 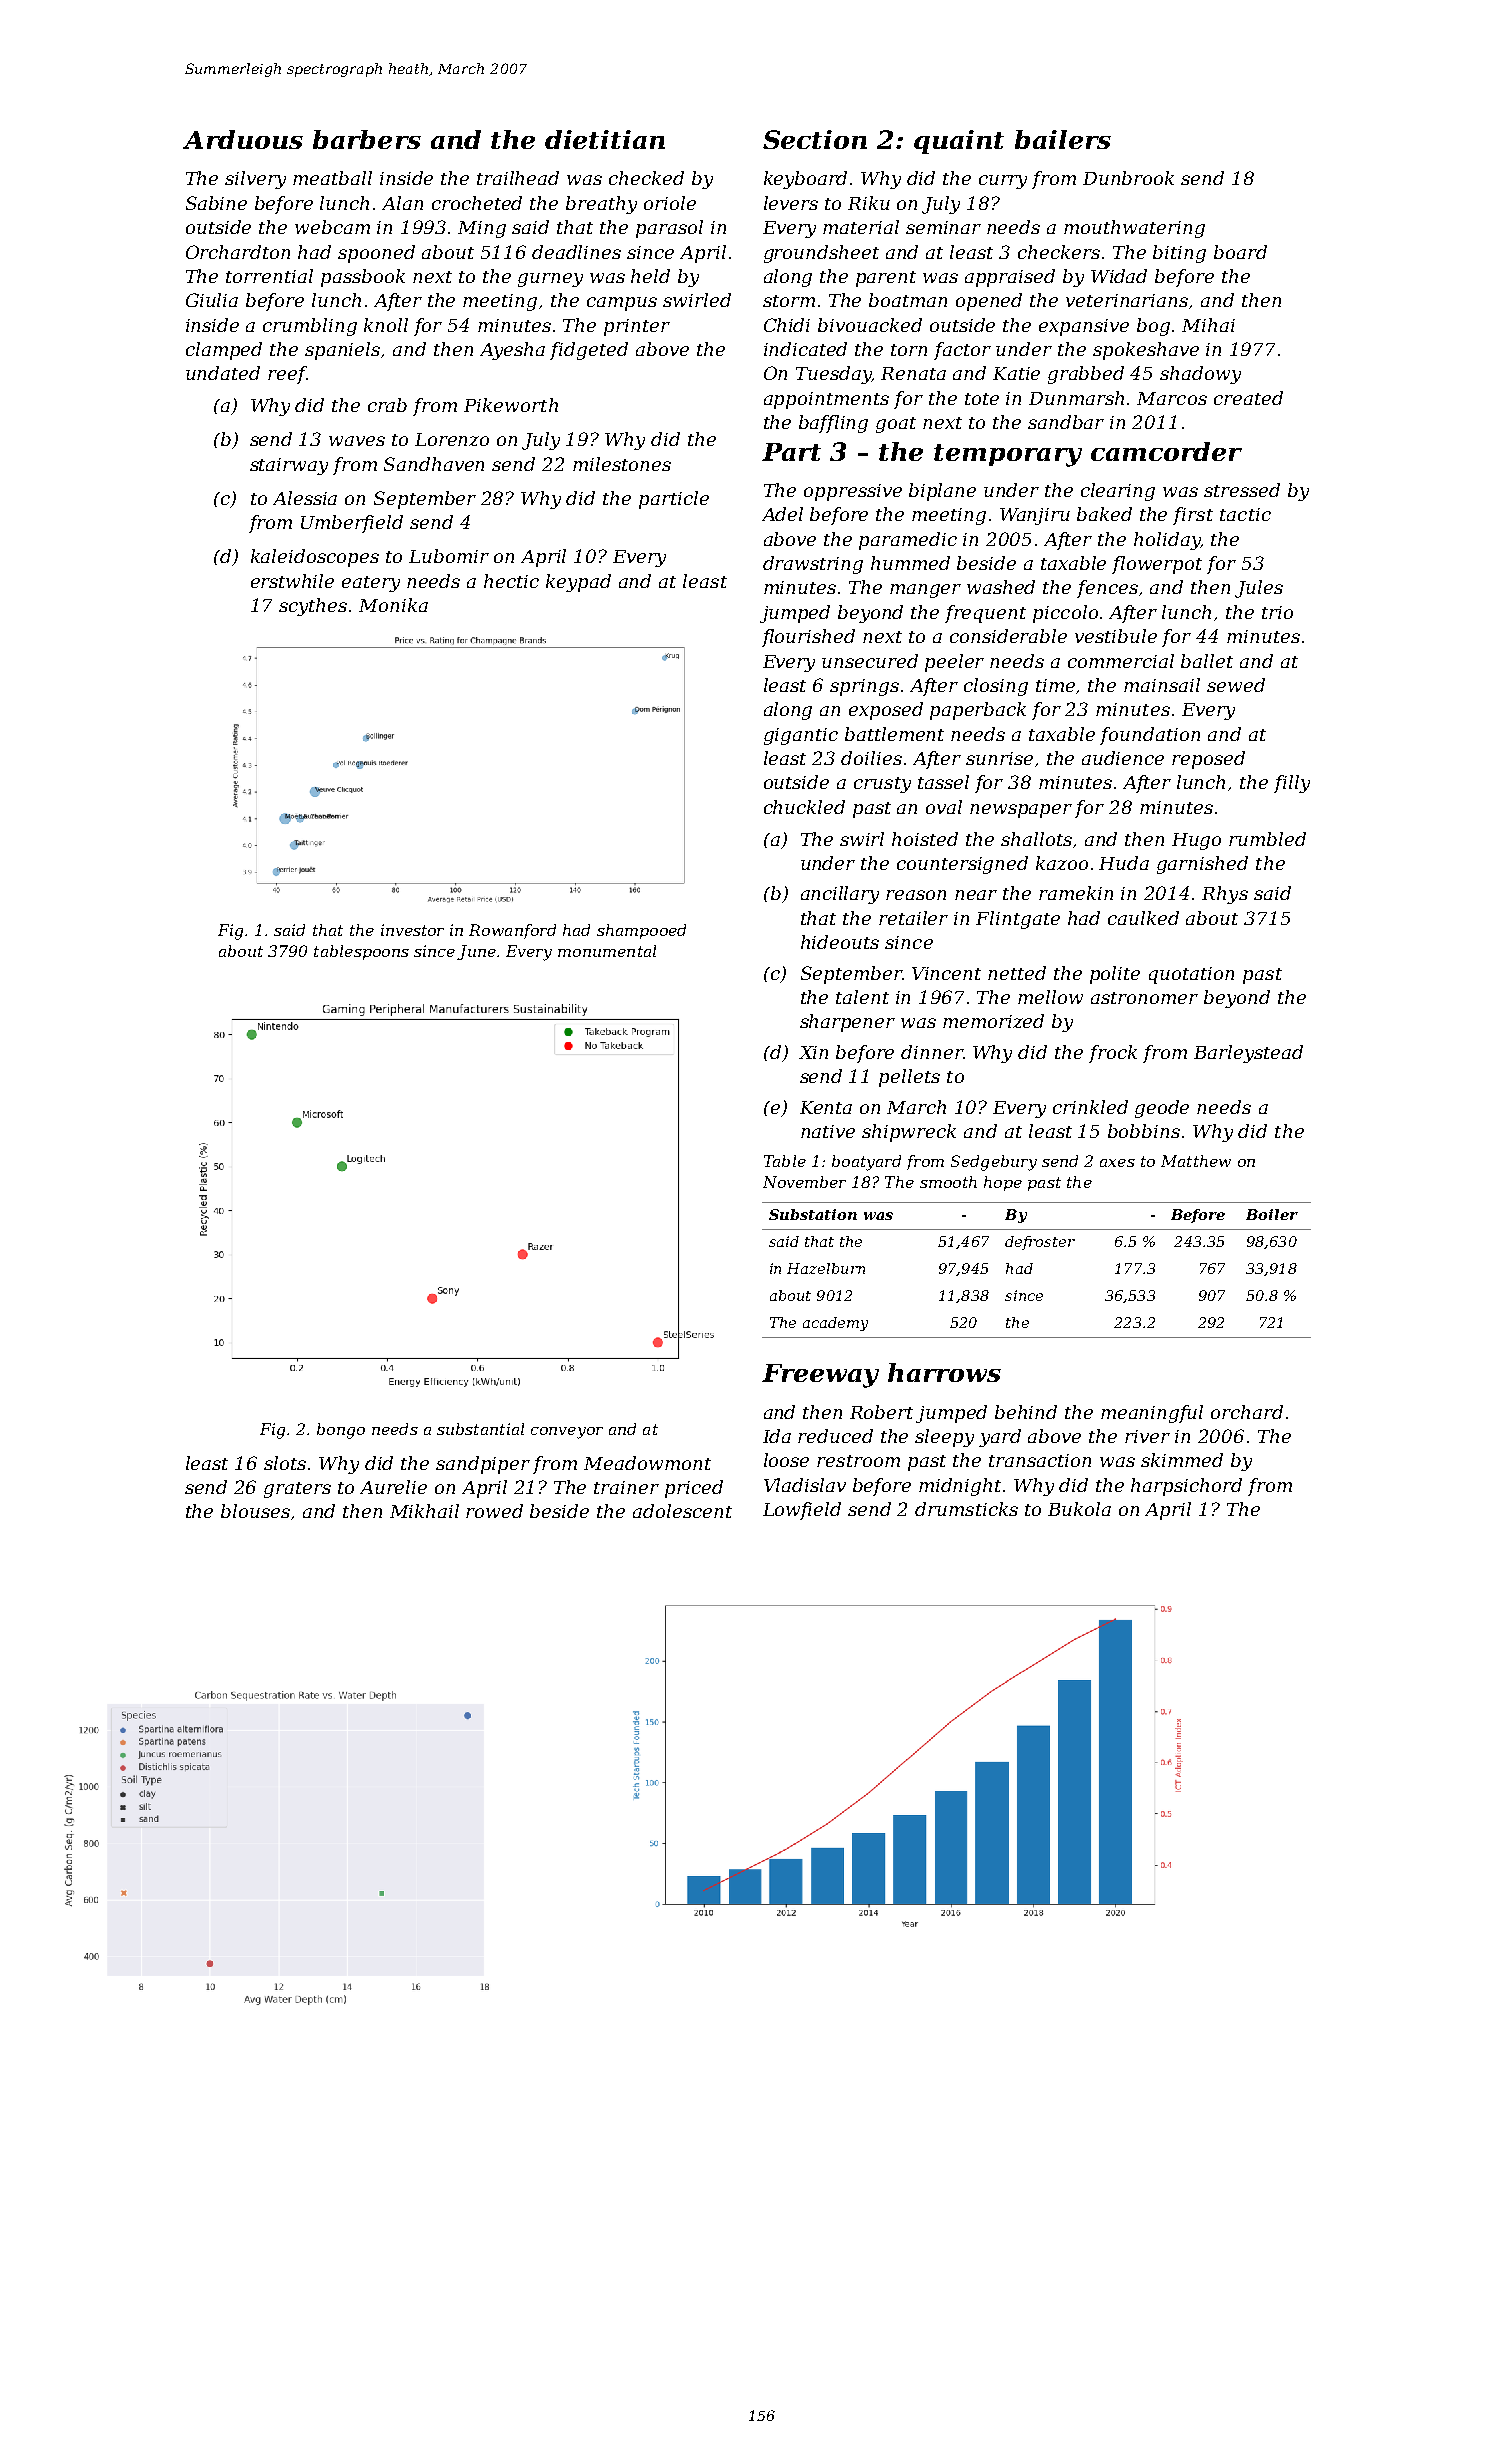 What do you see at coordinates (646, 178) in the screenshot?
I see `checked` at bounding box center [646, 178].
